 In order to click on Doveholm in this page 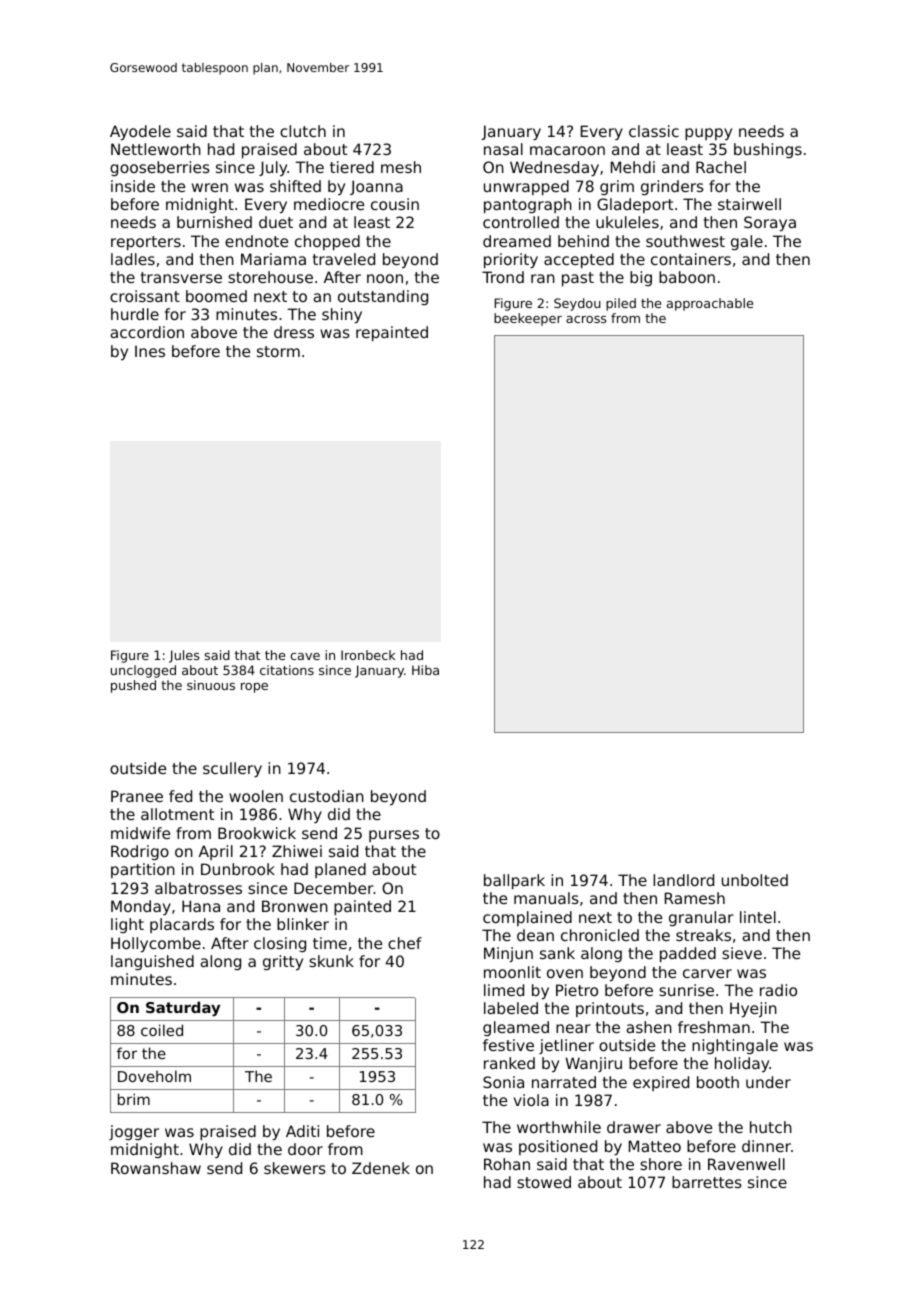, I will do `click(154, 1076)`.
